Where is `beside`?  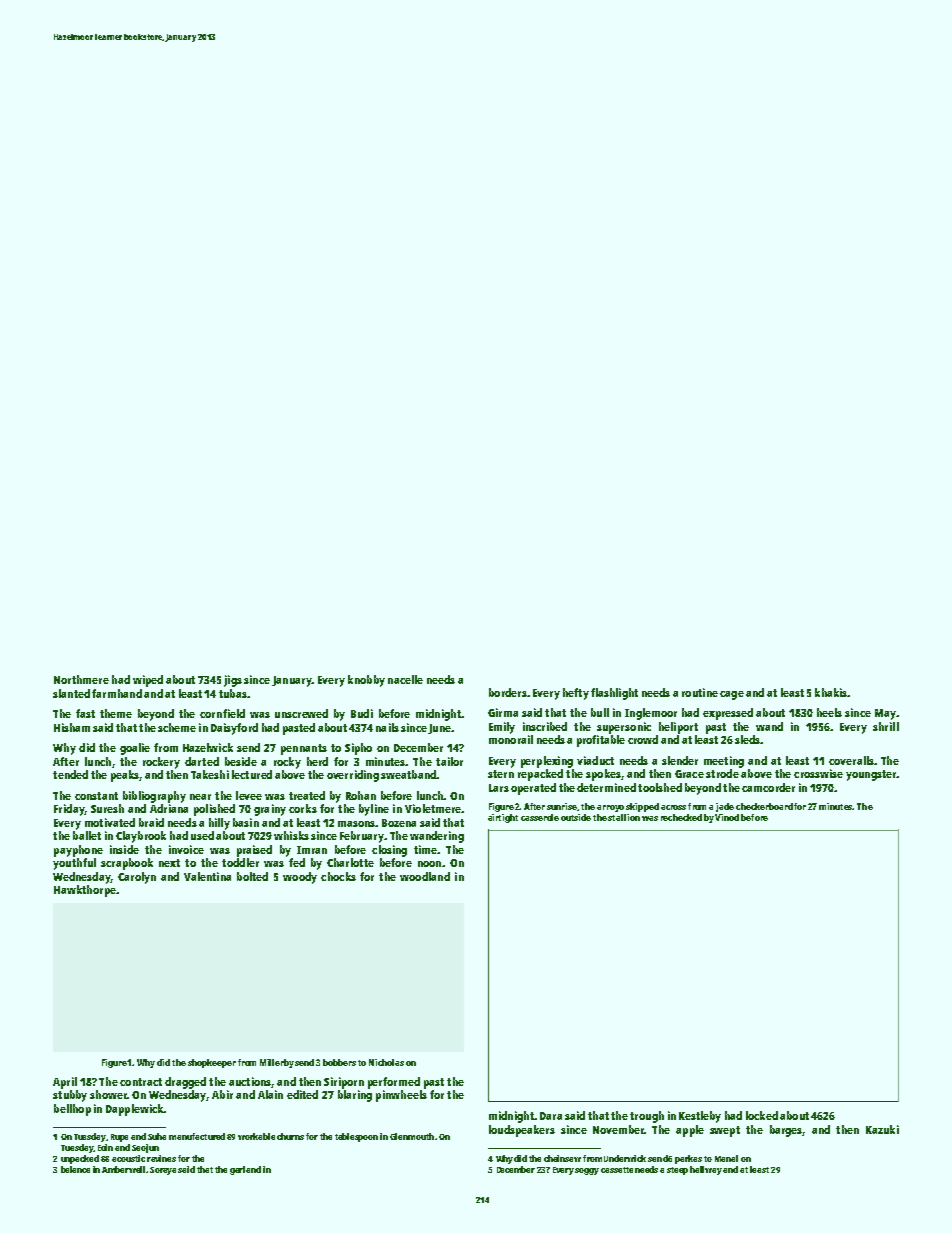 beside is located at coordinates (241, 761).
